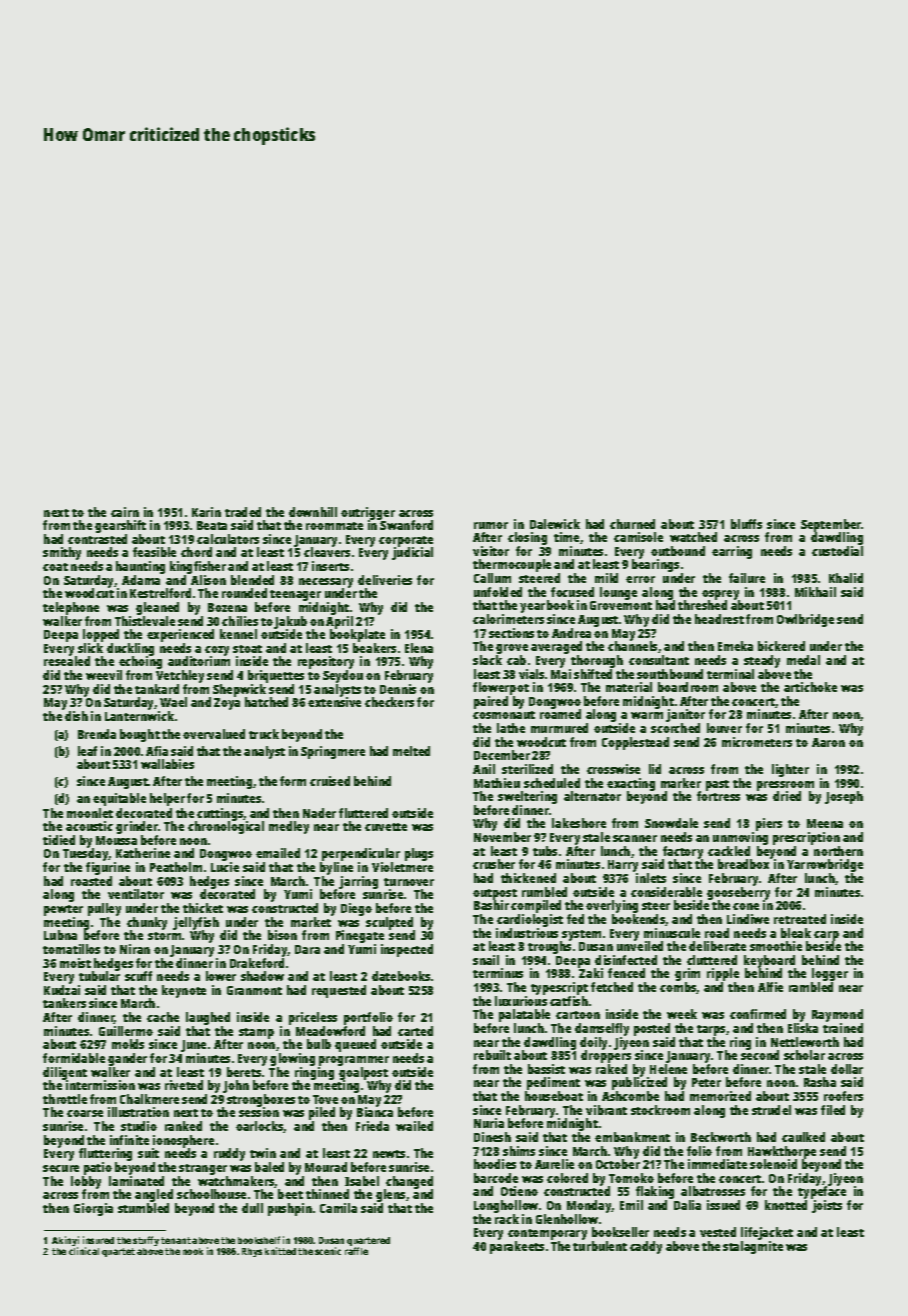 The height and width of the screenshot is (1316, 908). What do you see at coordinates (129, 1140) in the screenshot?
I see `infinite` at bounding box center [129, 1140].
